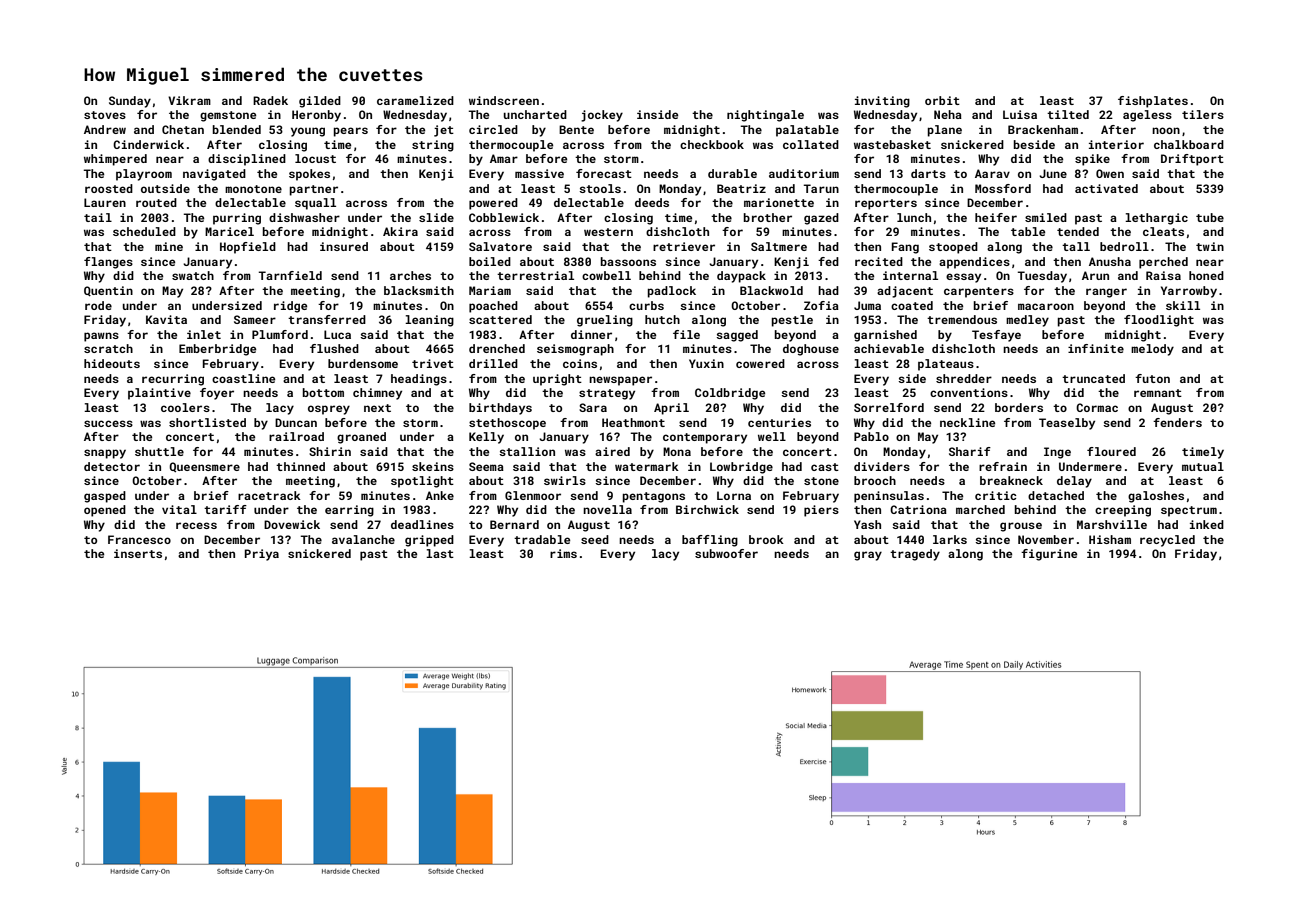 This page has height=924, width=1308. What do you see at coordinates (138, 553) in the page?
I see `inserts` at bounding box center [138, 553].
